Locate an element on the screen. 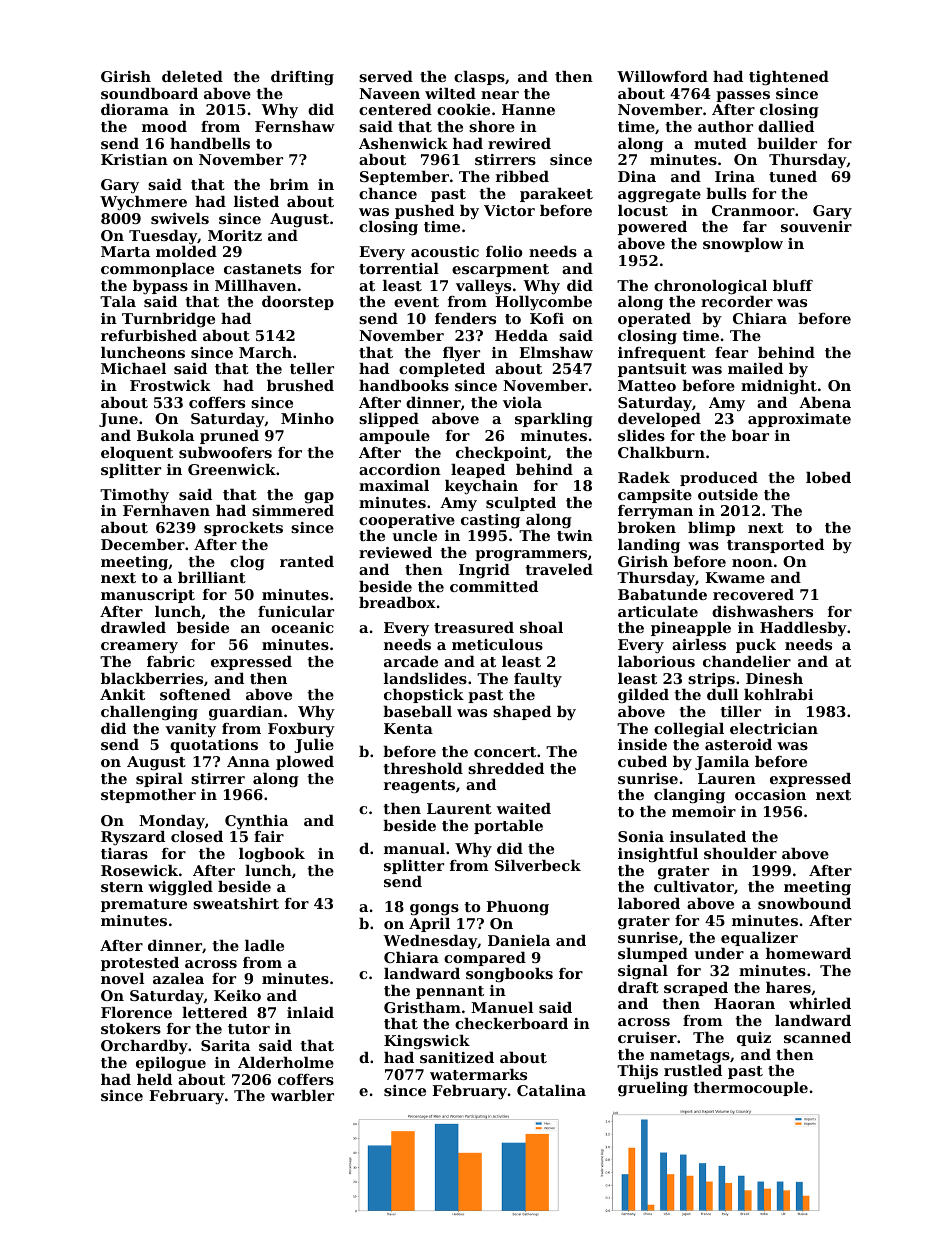  Victor is located at coordinates (509, 210).
